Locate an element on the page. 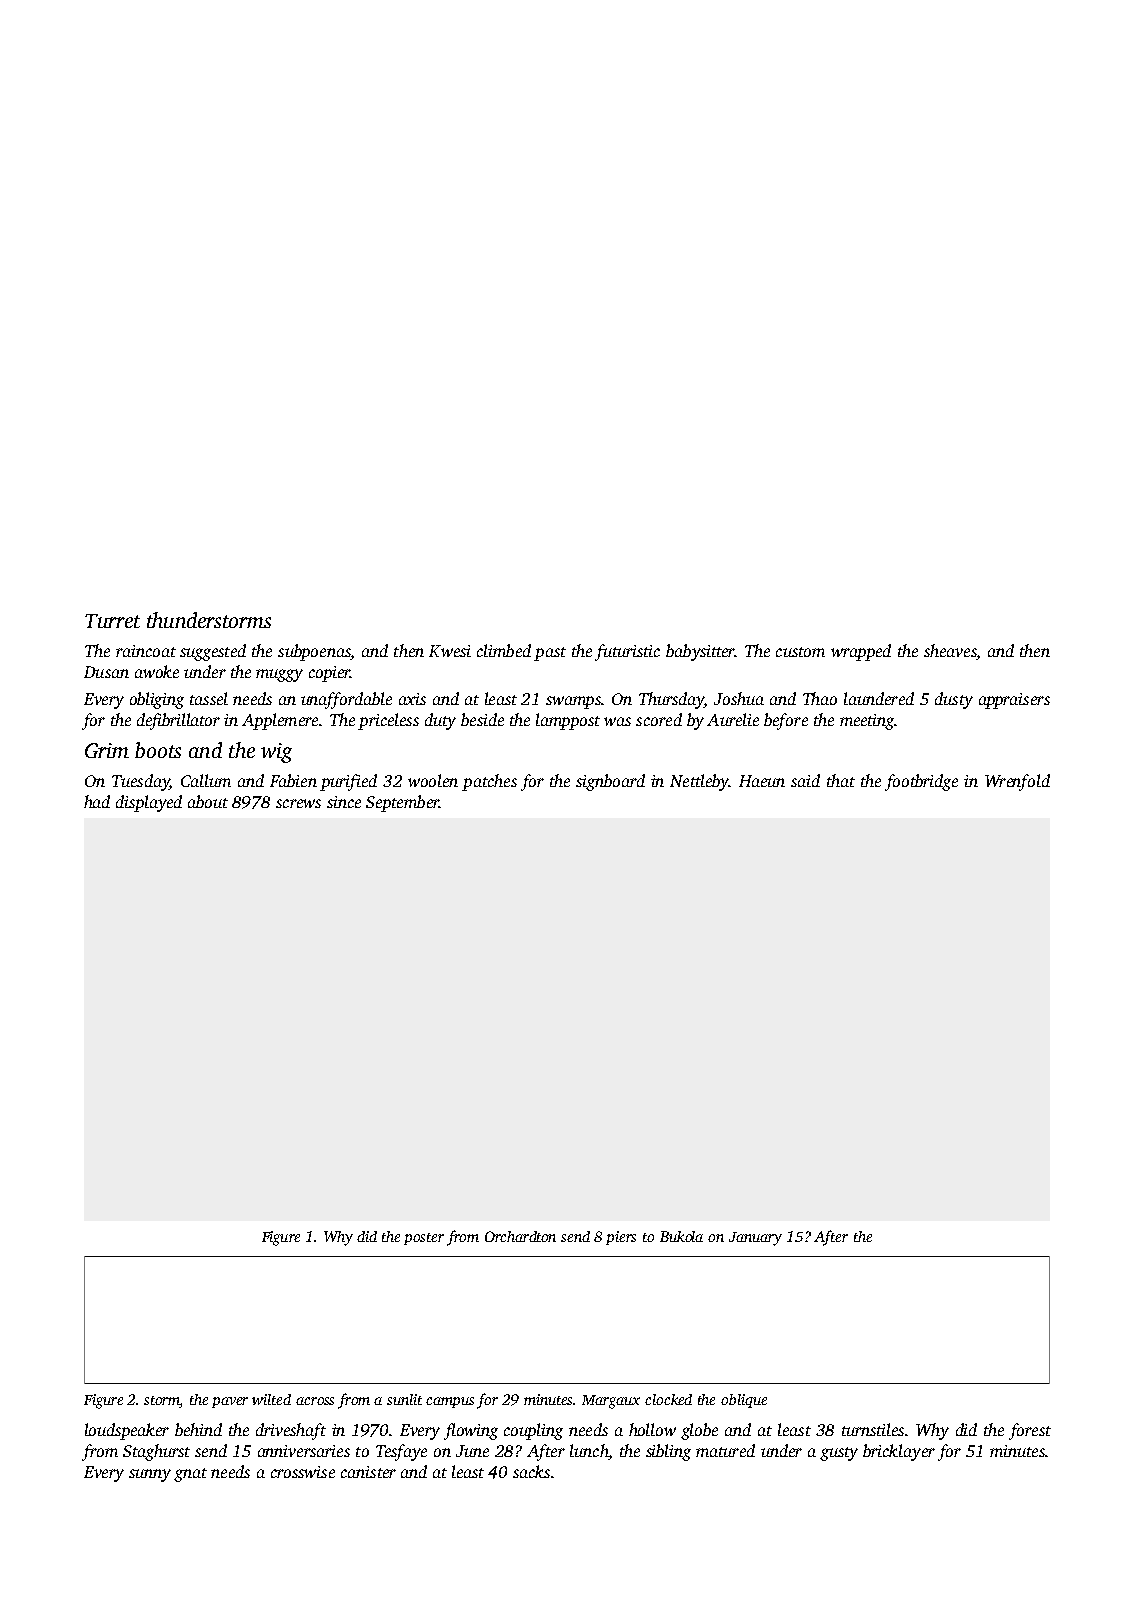  Orchardton is located at coordinates (520, 1236).
